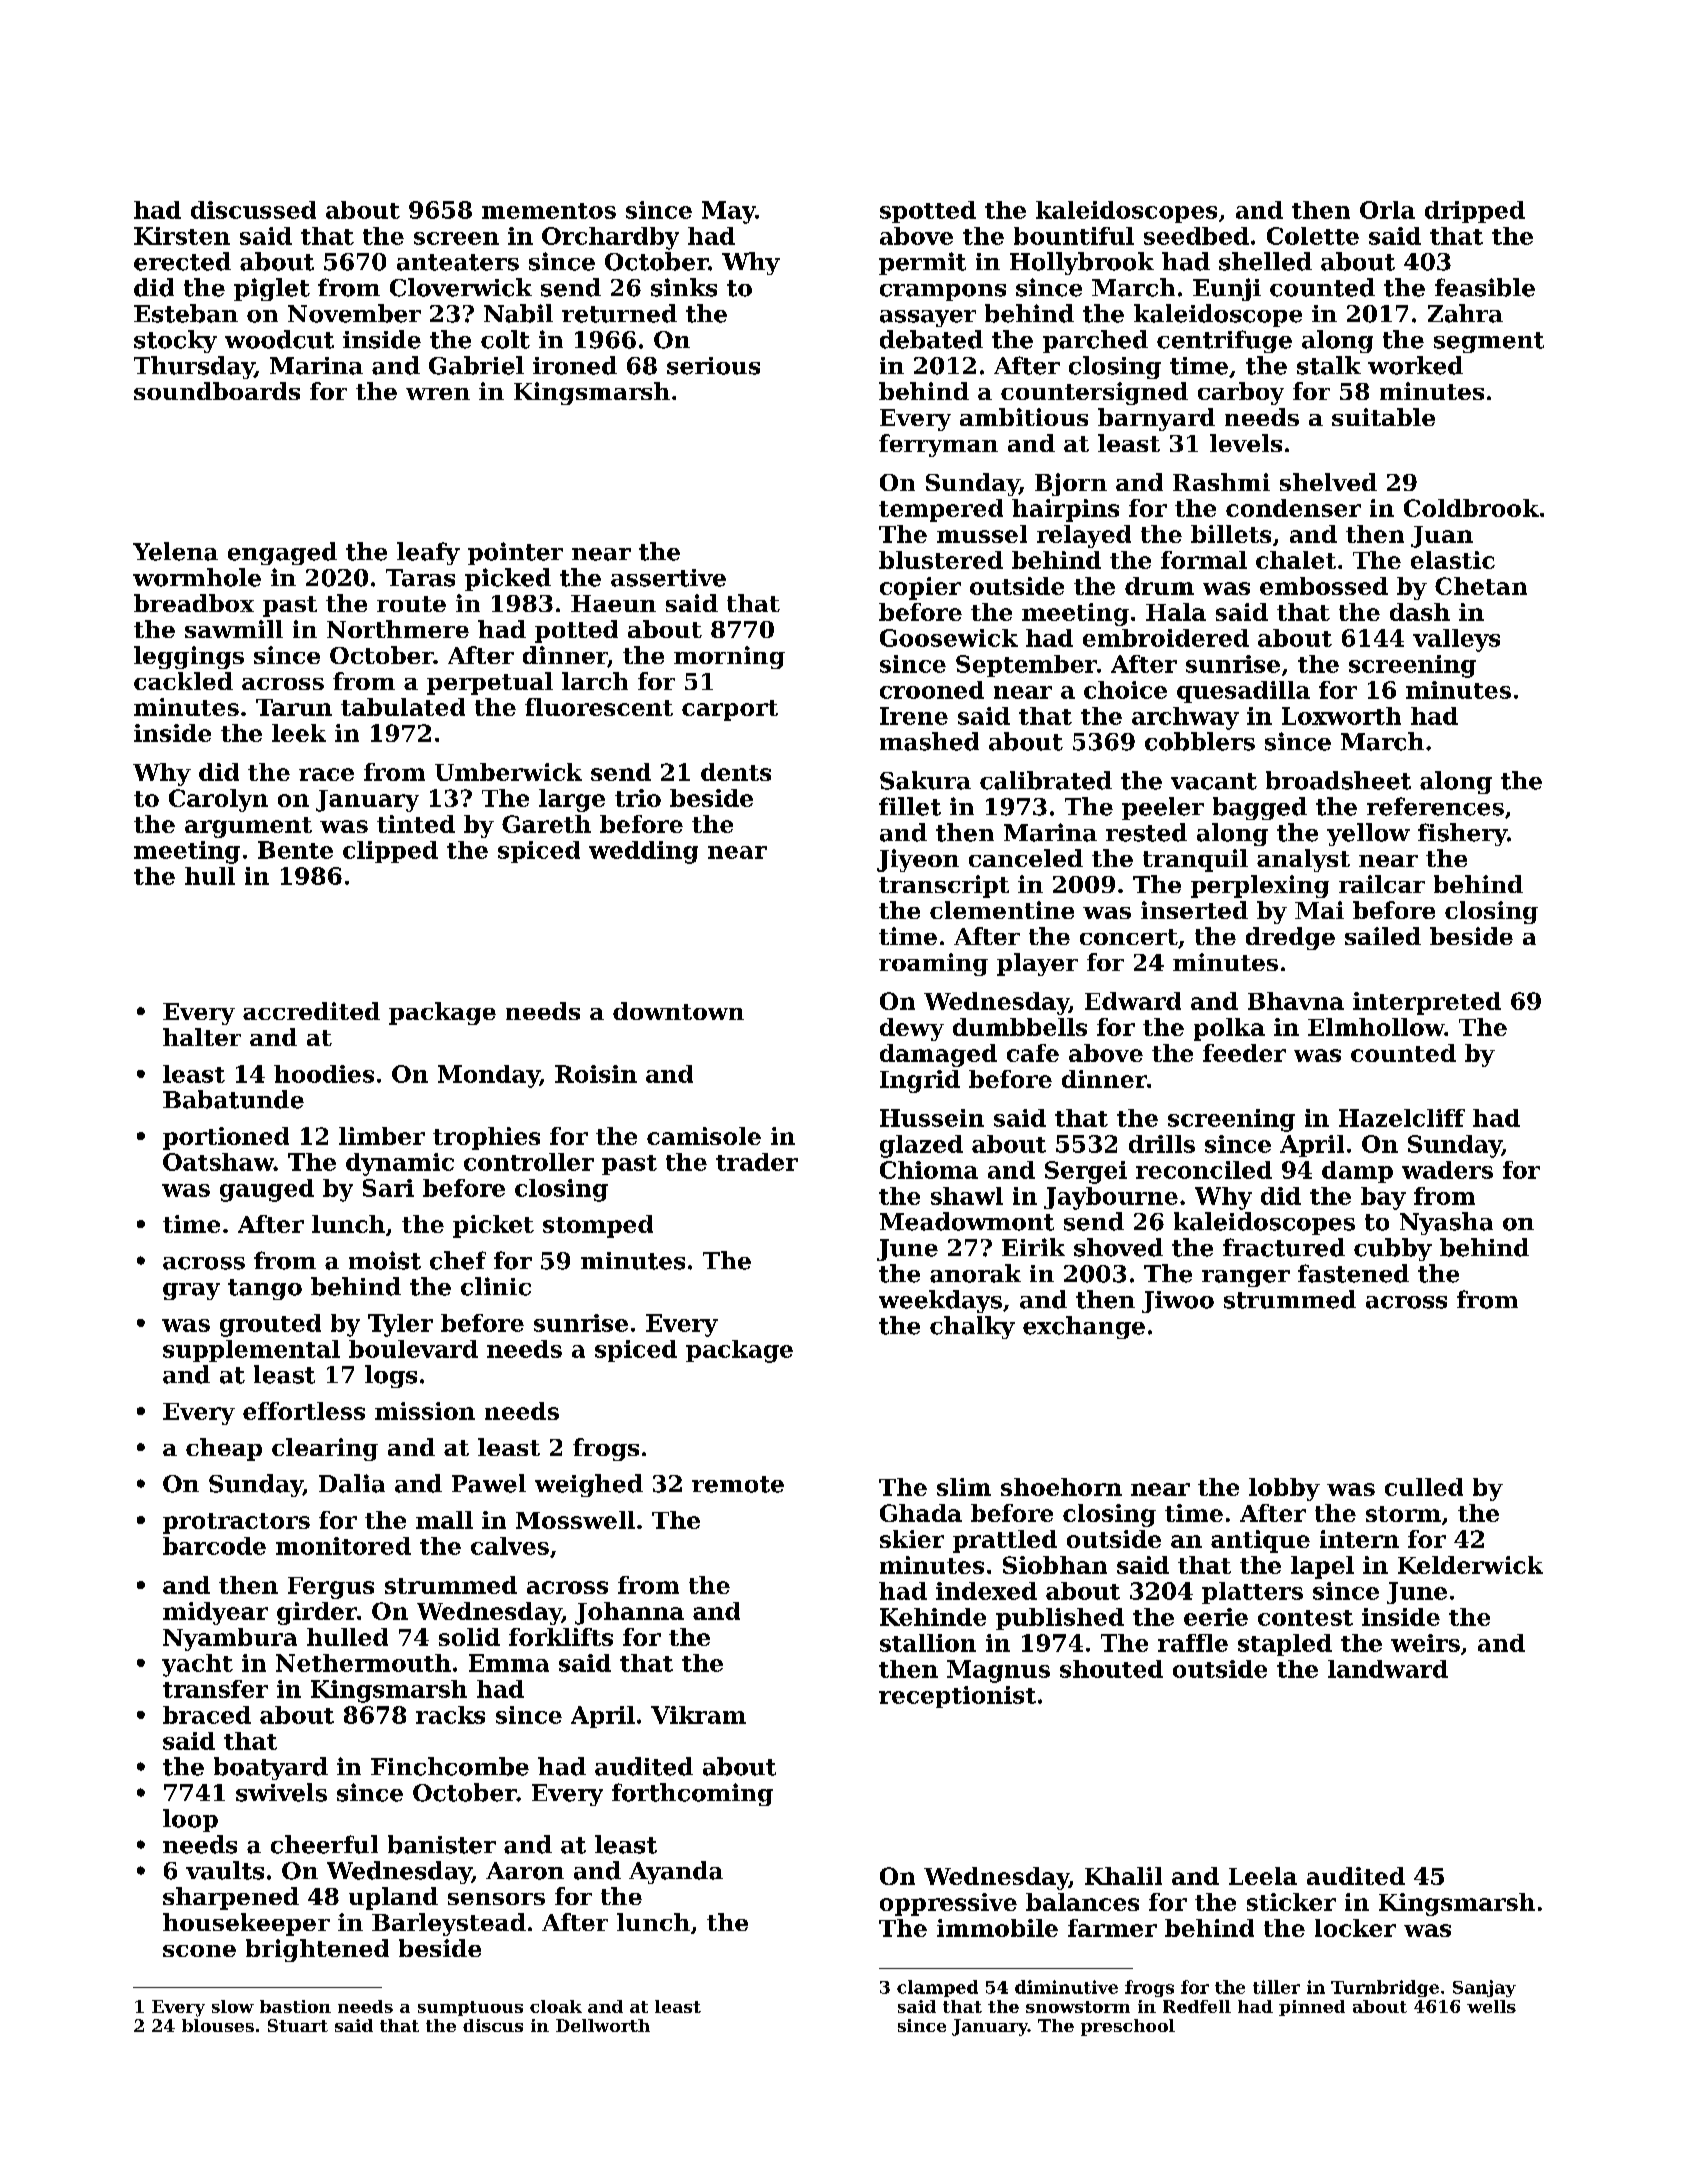 This image has height=2178, width=1683. Describe the element at coordinates (199, 1951) in the image. I see `scone` at that location.
